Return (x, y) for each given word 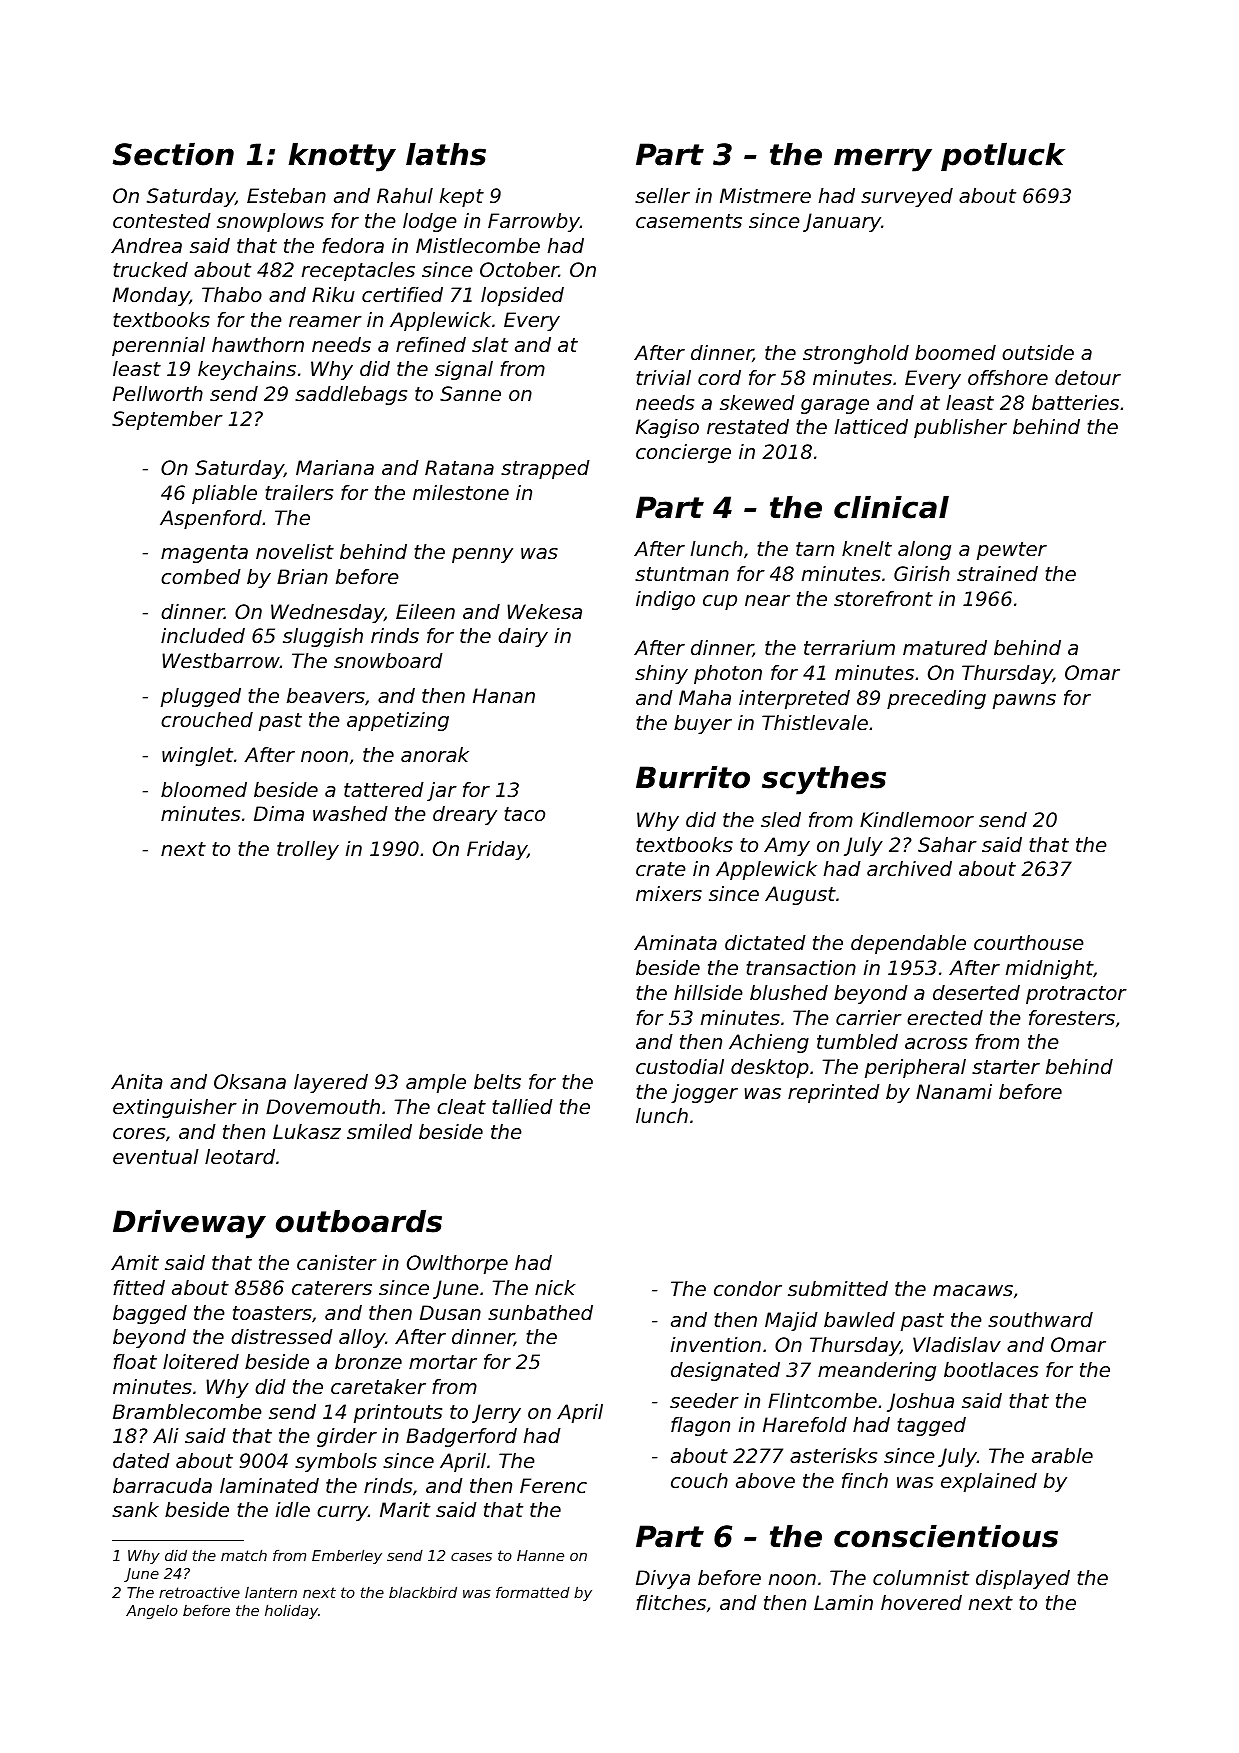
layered (331, 1083)
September (167, 420)
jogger (704, 1093)
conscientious (946, 1536)
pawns (1024, 701)
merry (883, 160)
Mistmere (765, 196)
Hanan (504, 695)
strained (997, 574)
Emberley (347, 1556)
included (203, 636)
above (765, 1481)
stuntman (682, 574)
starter (1006, 1067)
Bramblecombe (187, 1412)
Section (173, 154)
